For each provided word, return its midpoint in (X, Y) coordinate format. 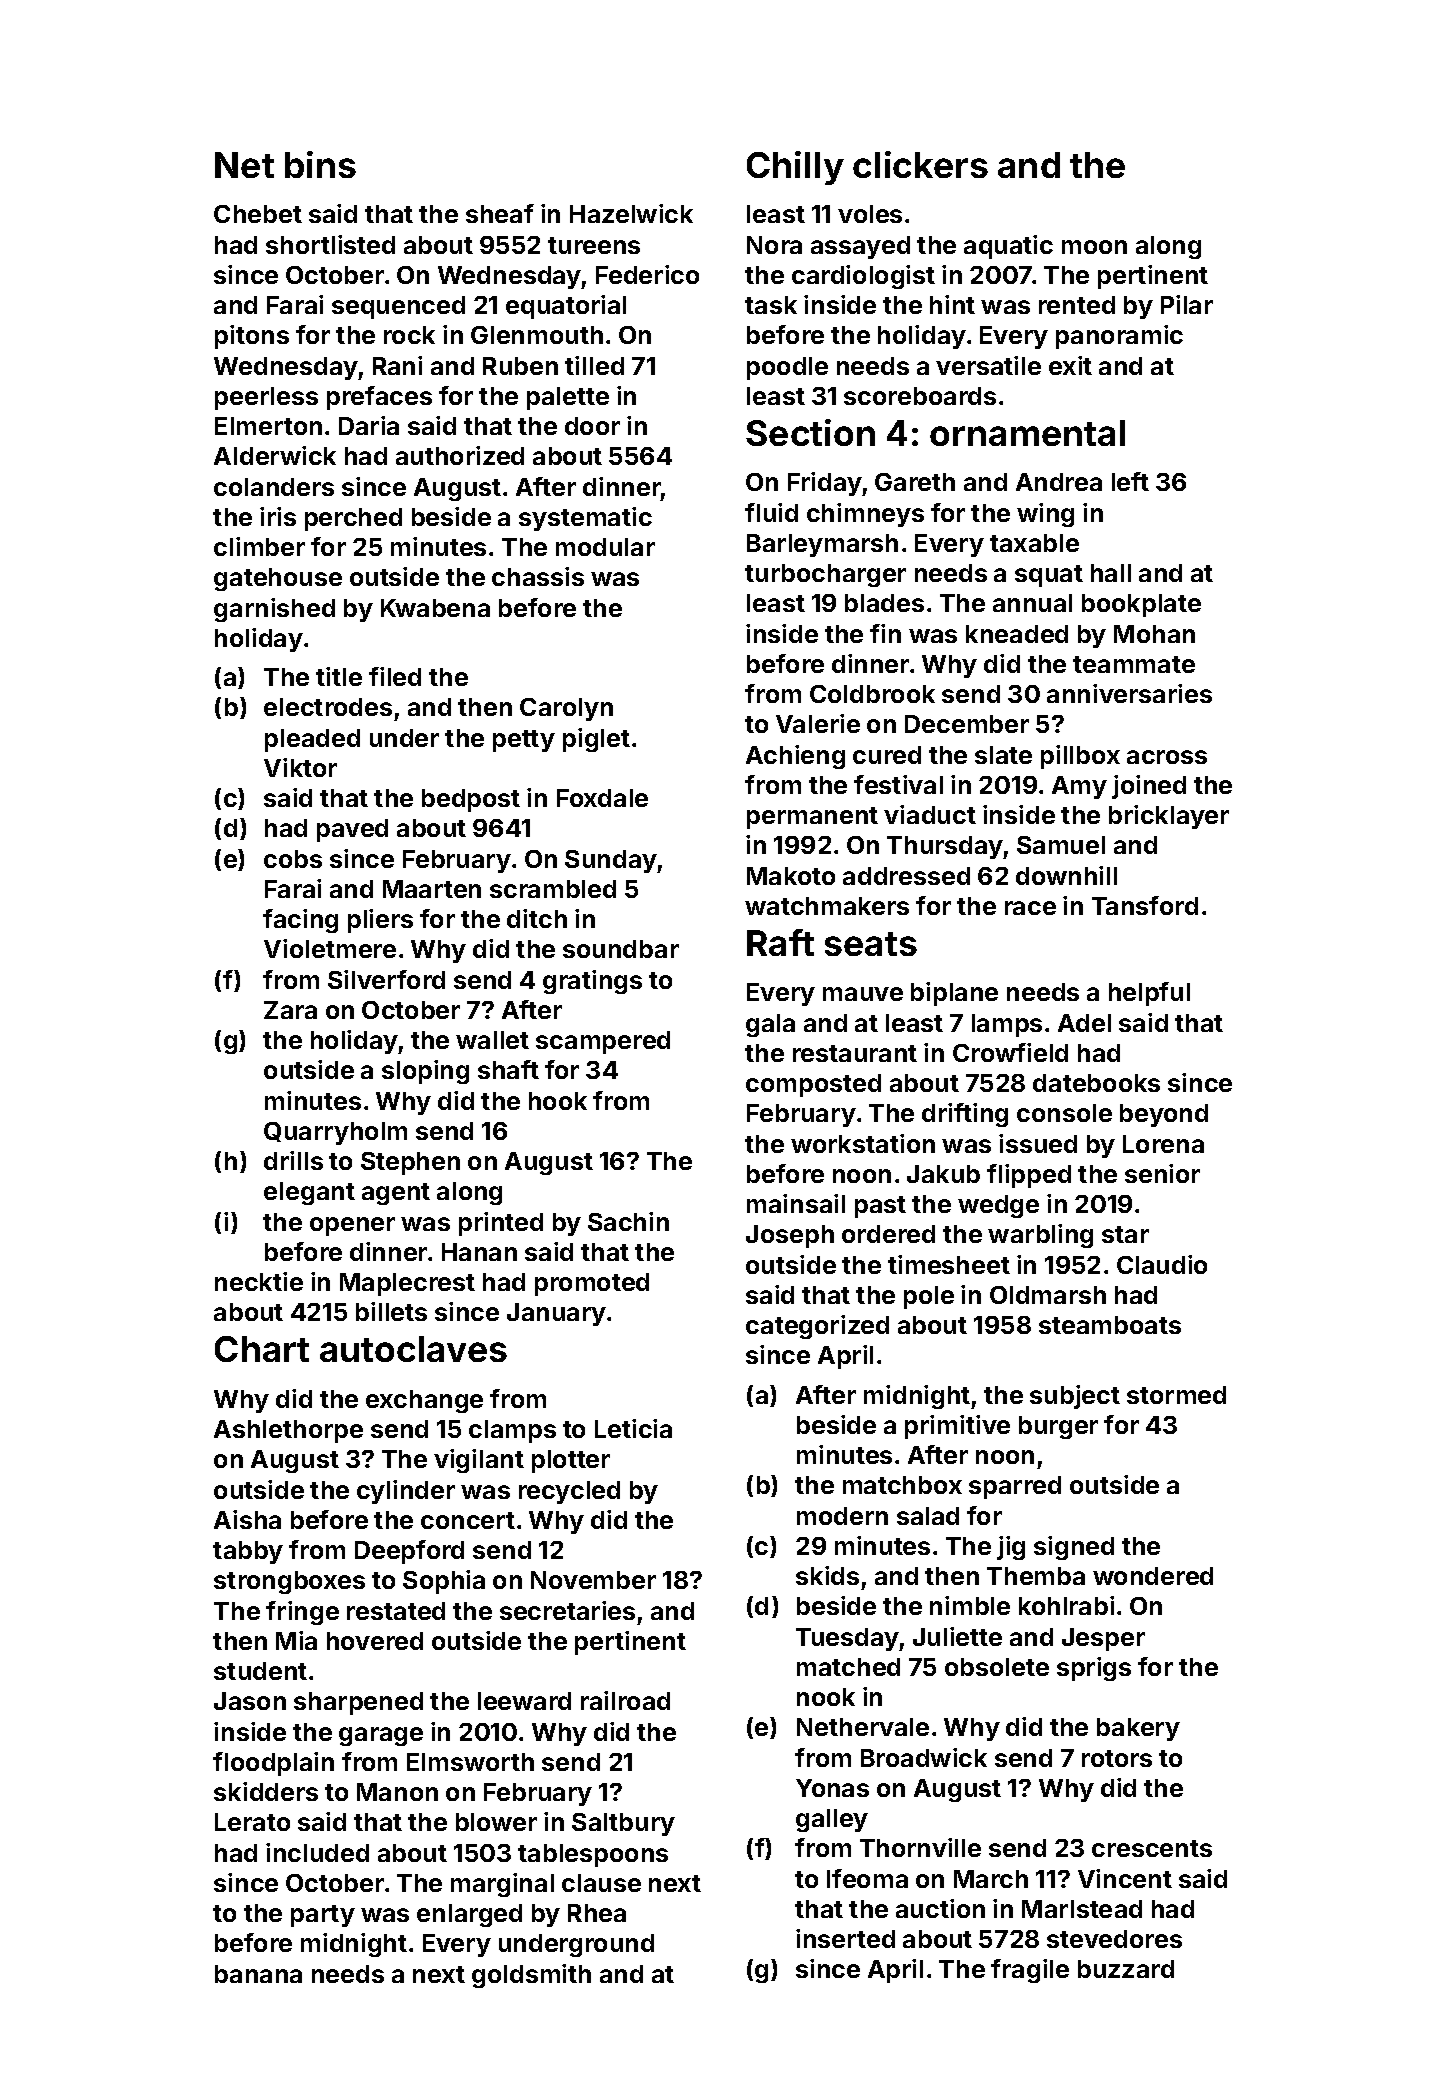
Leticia (633, 1428)
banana (258, 1974)
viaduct (930, 814)
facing (300, 921)
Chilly (795, 168)
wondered (1153, 1576)
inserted (845, 1938)
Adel (1084, 1023)
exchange (424, 1401)
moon (1094, 247)
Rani (397, 365)
